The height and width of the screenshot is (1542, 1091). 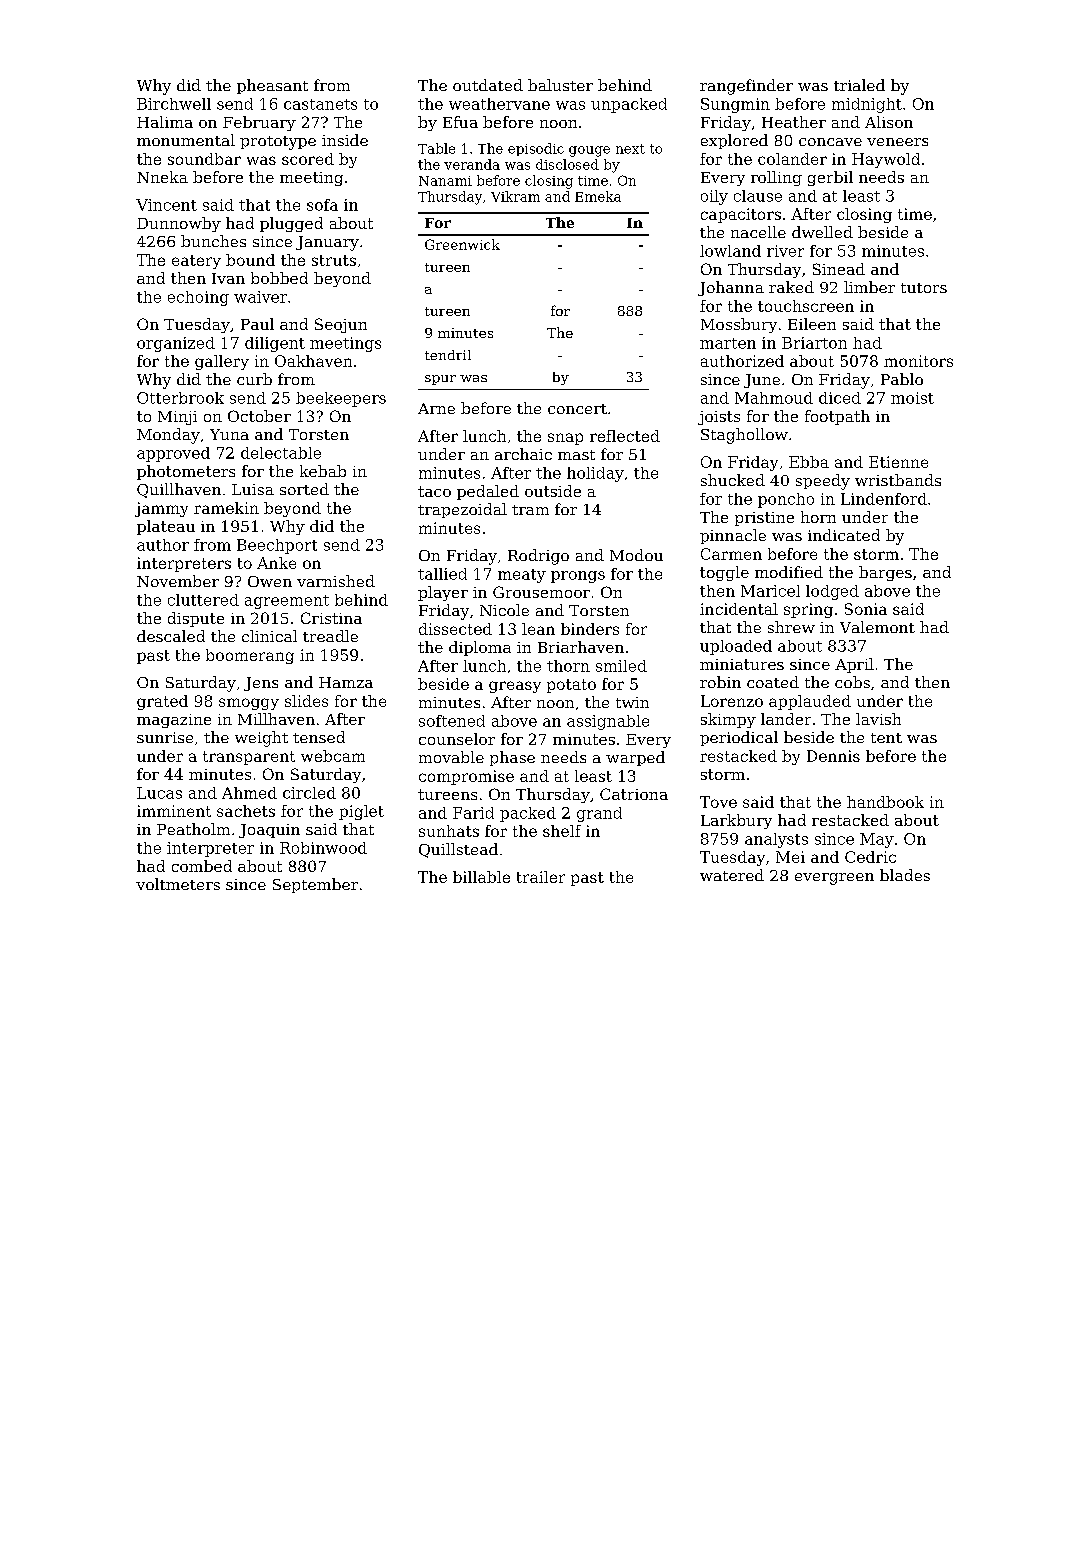 What do you see at coordinates (196, 619) in the screenshot?
I see `dispute` at bounding box center [196, 619].
